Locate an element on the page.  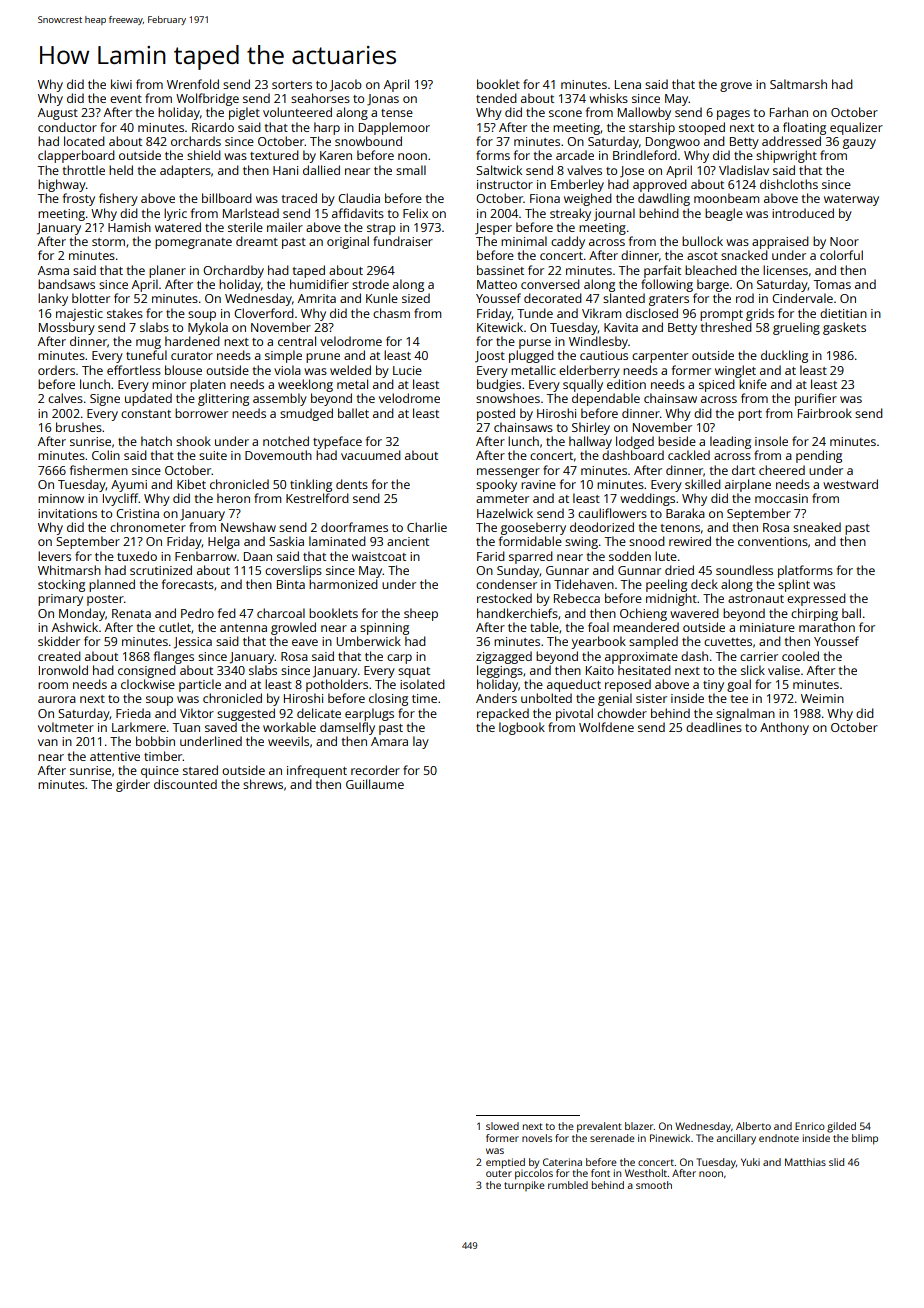
girder is located at coordinates (133, 785).
